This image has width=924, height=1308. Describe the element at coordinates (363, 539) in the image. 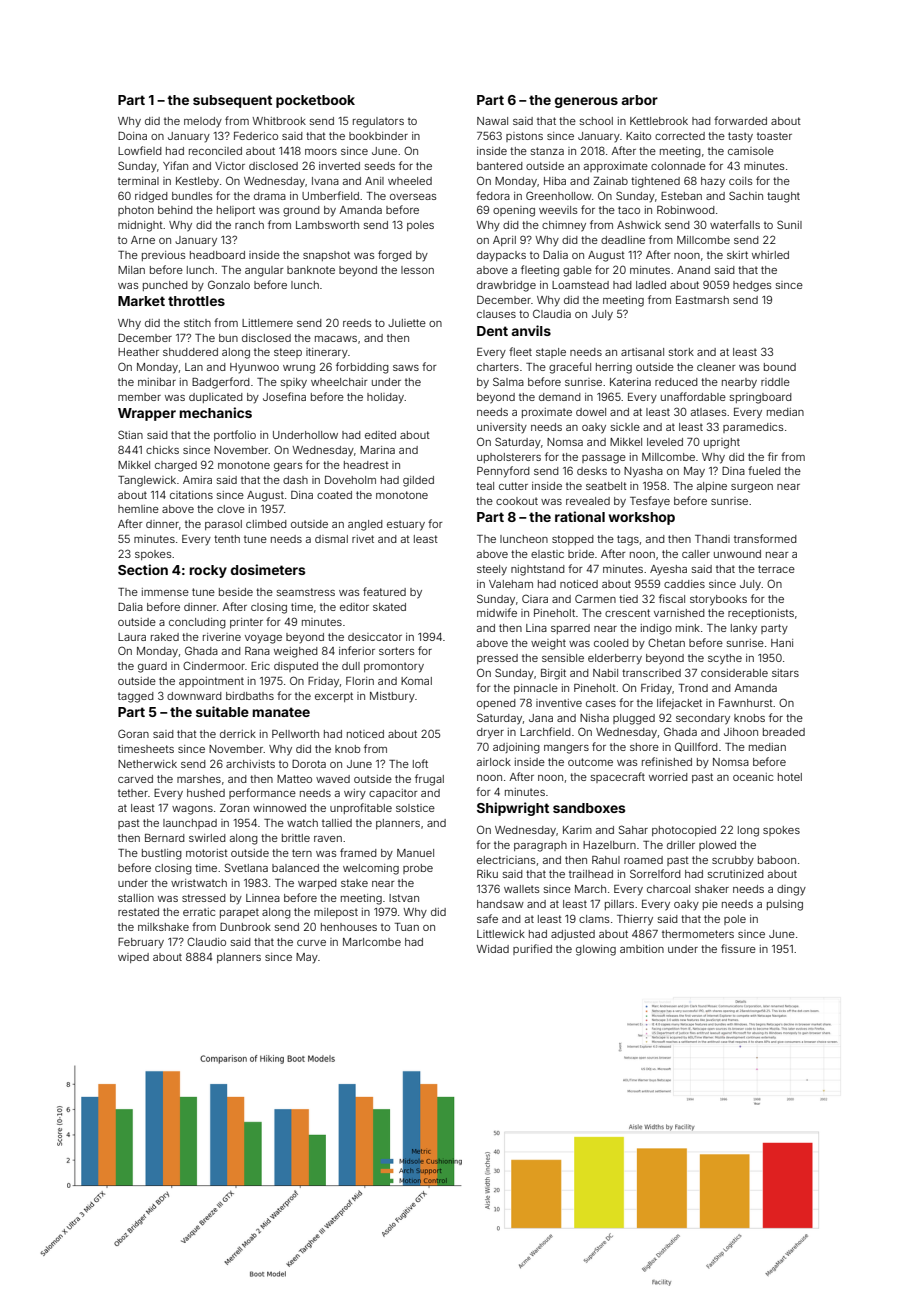

I see `rivet` at that location.
